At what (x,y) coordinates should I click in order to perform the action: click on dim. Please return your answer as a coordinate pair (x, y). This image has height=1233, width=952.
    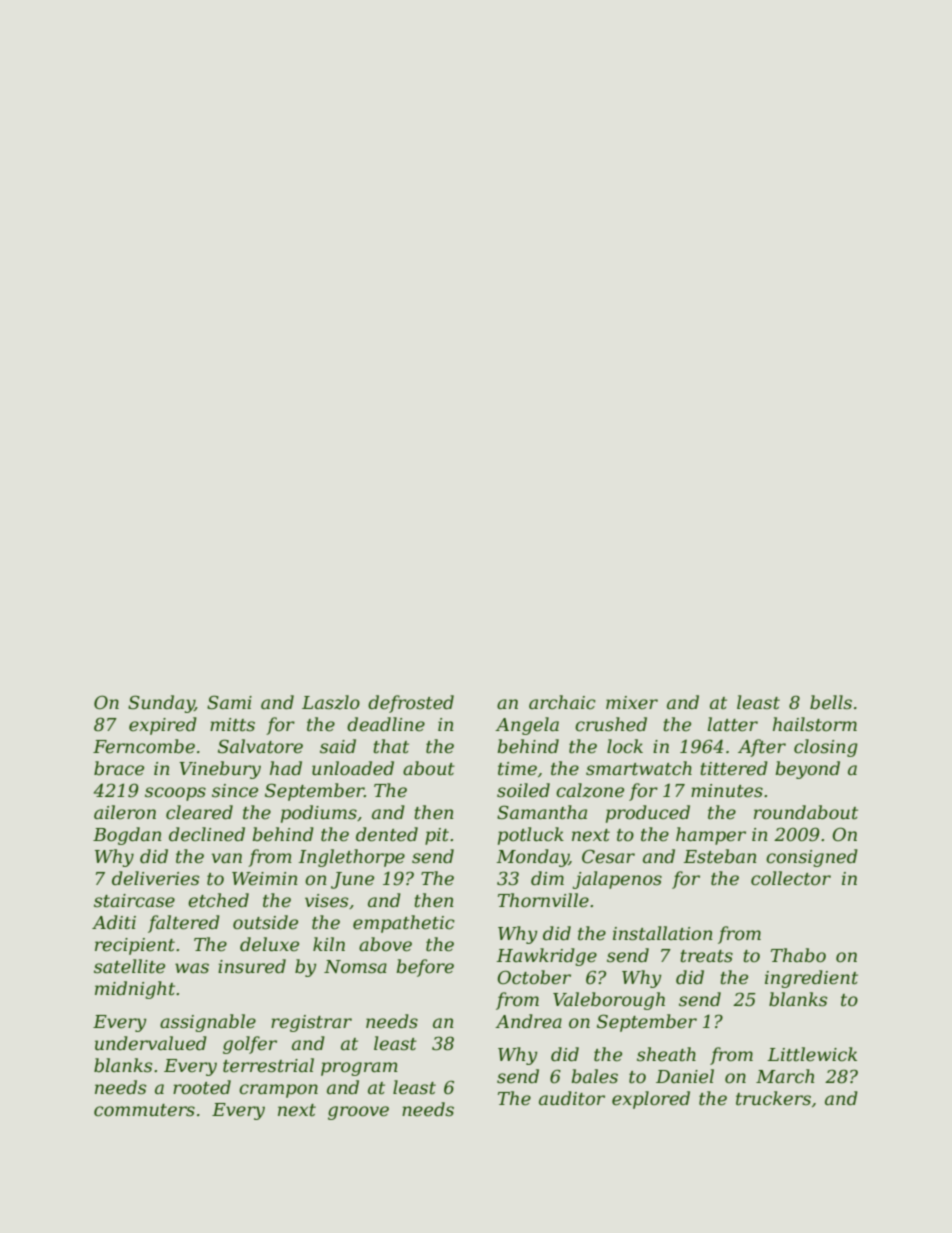
    Looking at the image, I should click on (547, 878).
